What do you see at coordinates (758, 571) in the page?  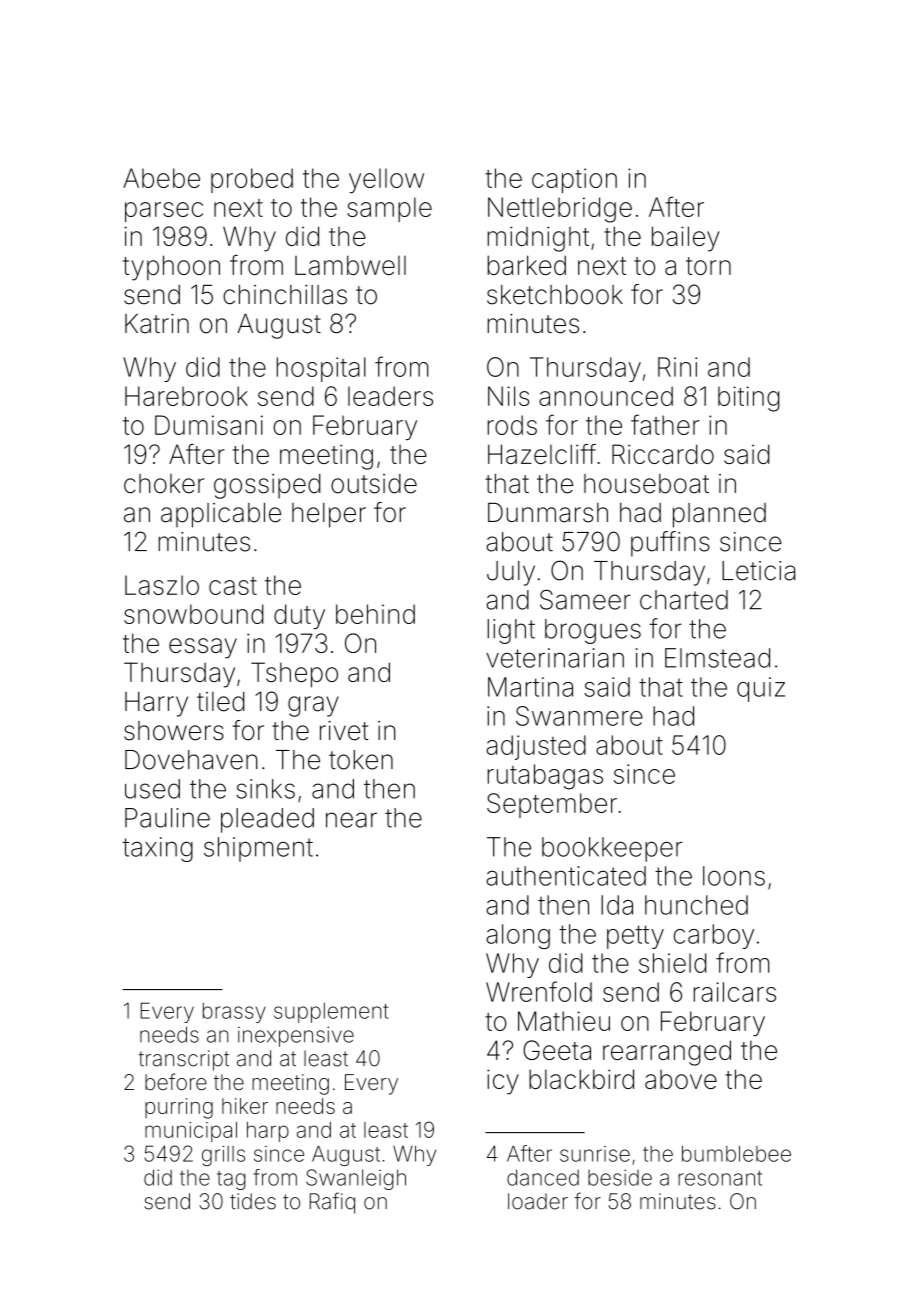 I see `Leticia` at bounding box center [758, 571].
